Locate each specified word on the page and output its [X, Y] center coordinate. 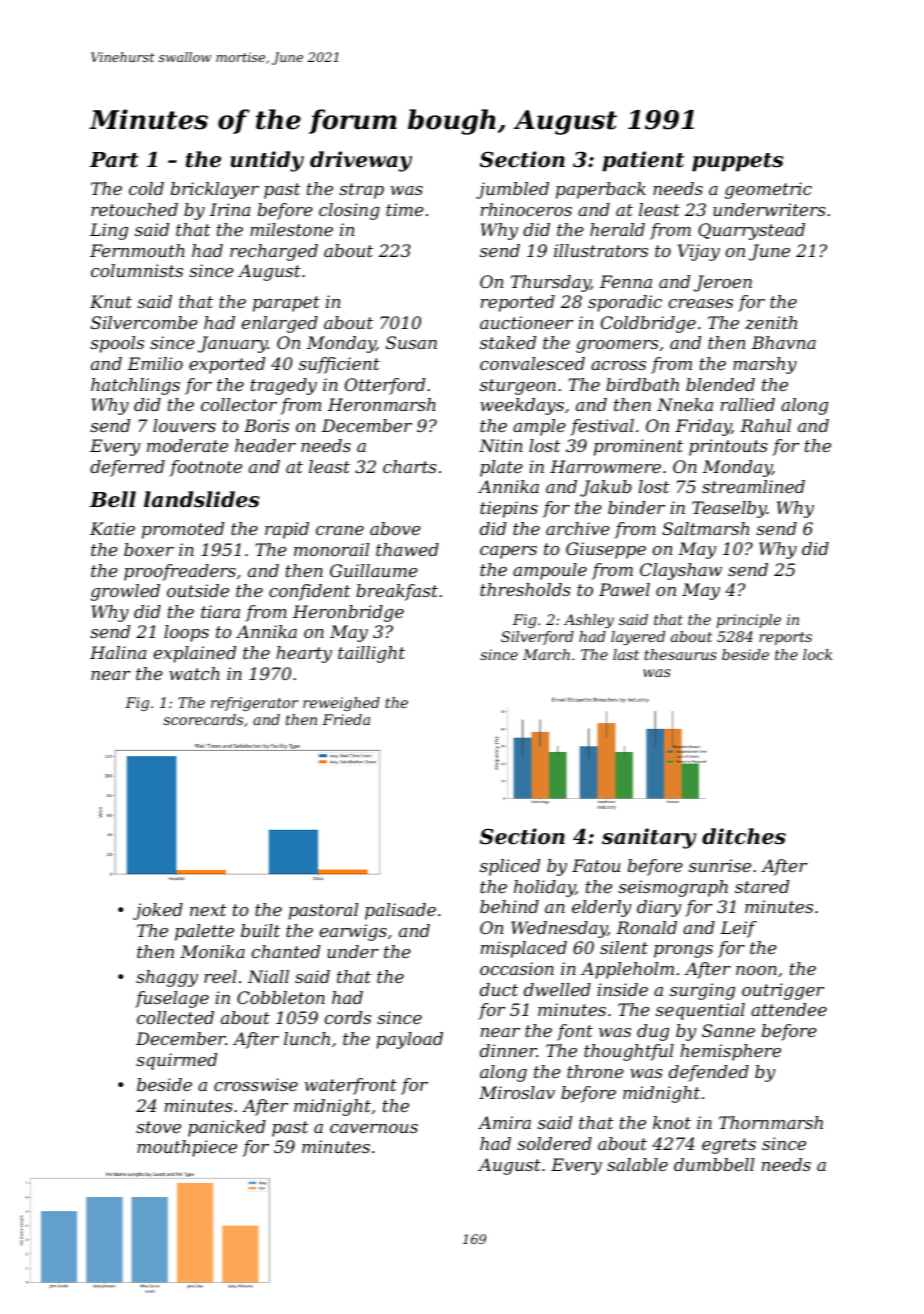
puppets [737, 162]
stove [158, 1127]
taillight [371, 654]
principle [748, 621]
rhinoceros [526, 209]
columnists [137, 270]
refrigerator [254, 704]
